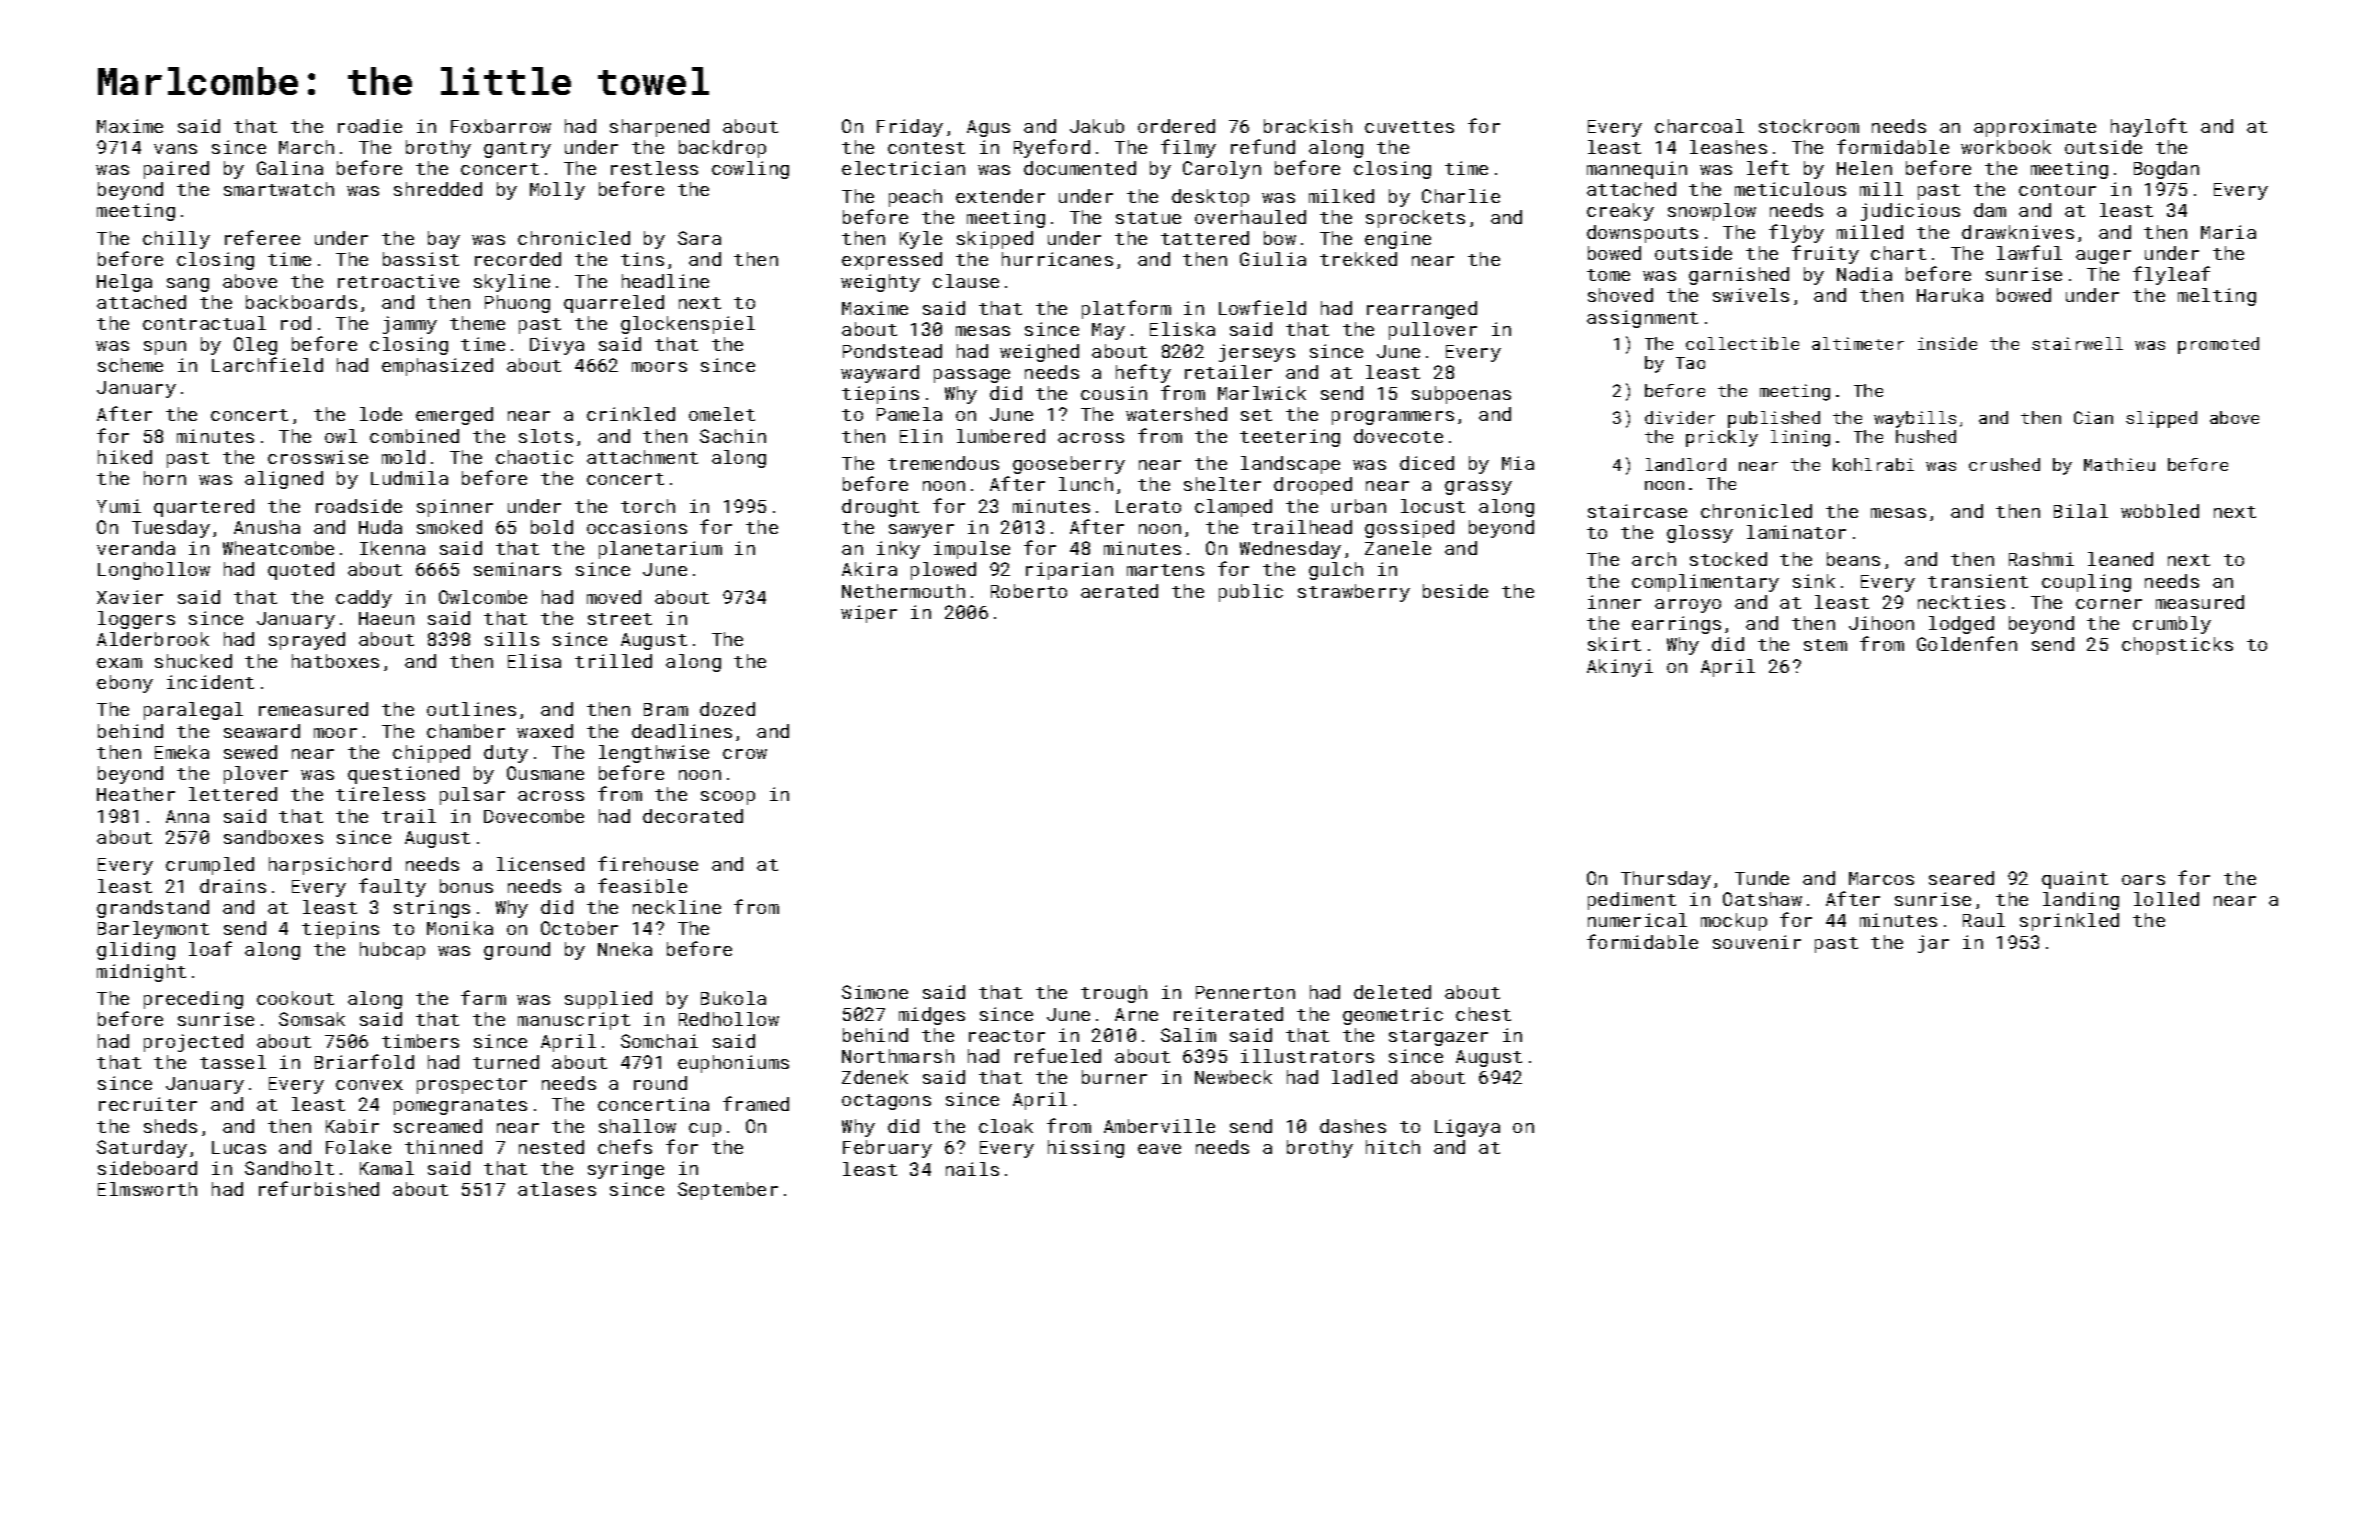 The image size is (2380, 1540). Describe the element at coordinates (119, 663) in the image. I see `exam` at that location.
